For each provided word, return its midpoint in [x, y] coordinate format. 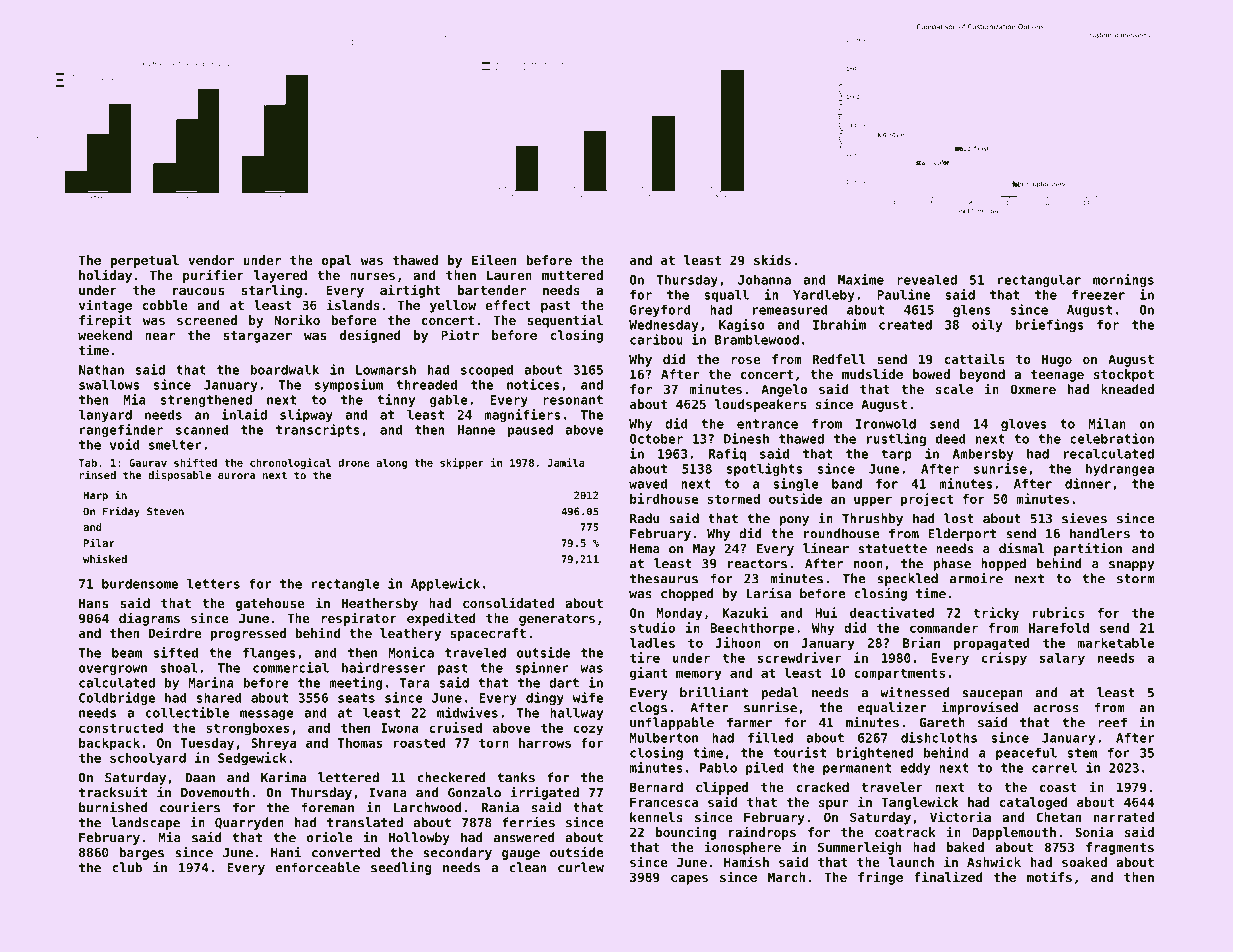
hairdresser [384, 667]
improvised [980, 708]
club [127, 867]
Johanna [764, 280]
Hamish [746, 861]
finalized [948, 876]
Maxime [861, 279]
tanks [516, 777]
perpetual [145, 261]
